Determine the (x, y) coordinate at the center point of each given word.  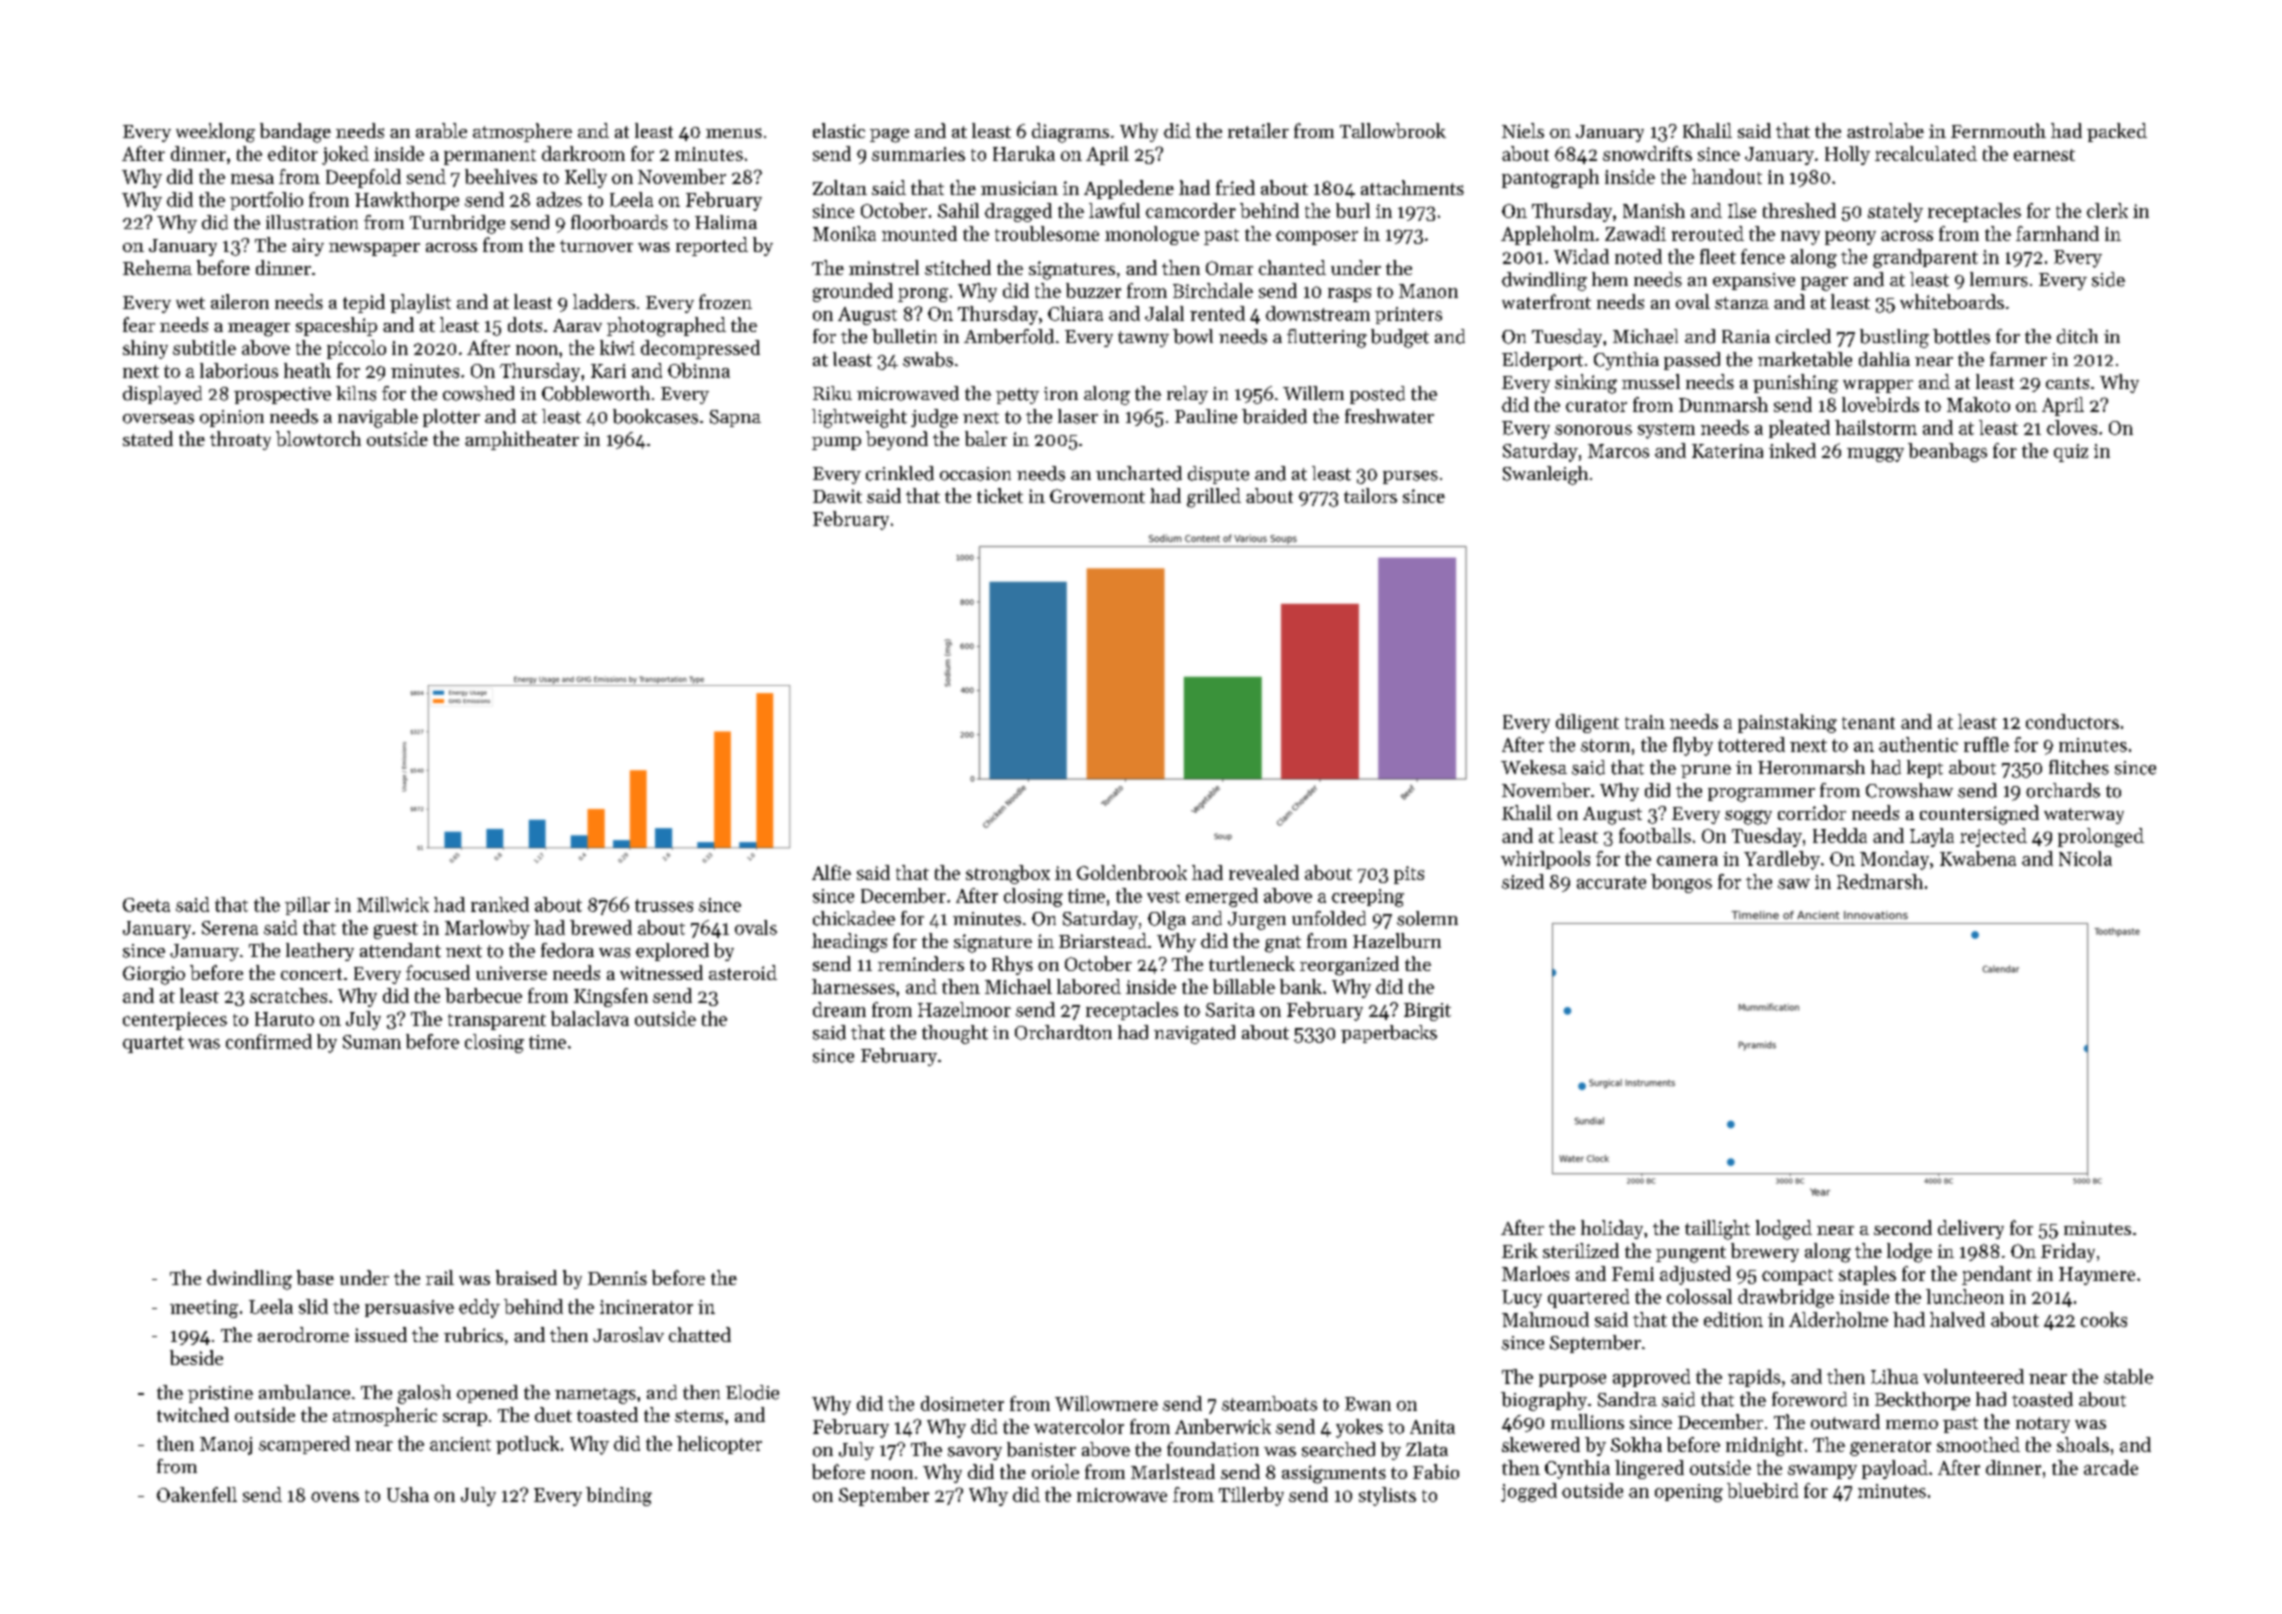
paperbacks (1389, 1034)
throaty (240, 440)
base (315, 1277)
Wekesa (1534, 767)
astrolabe (1885, 130)
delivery (1971, 1229)
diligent (1587, 723)
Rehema (157, 267)
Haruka (1024, 153)
